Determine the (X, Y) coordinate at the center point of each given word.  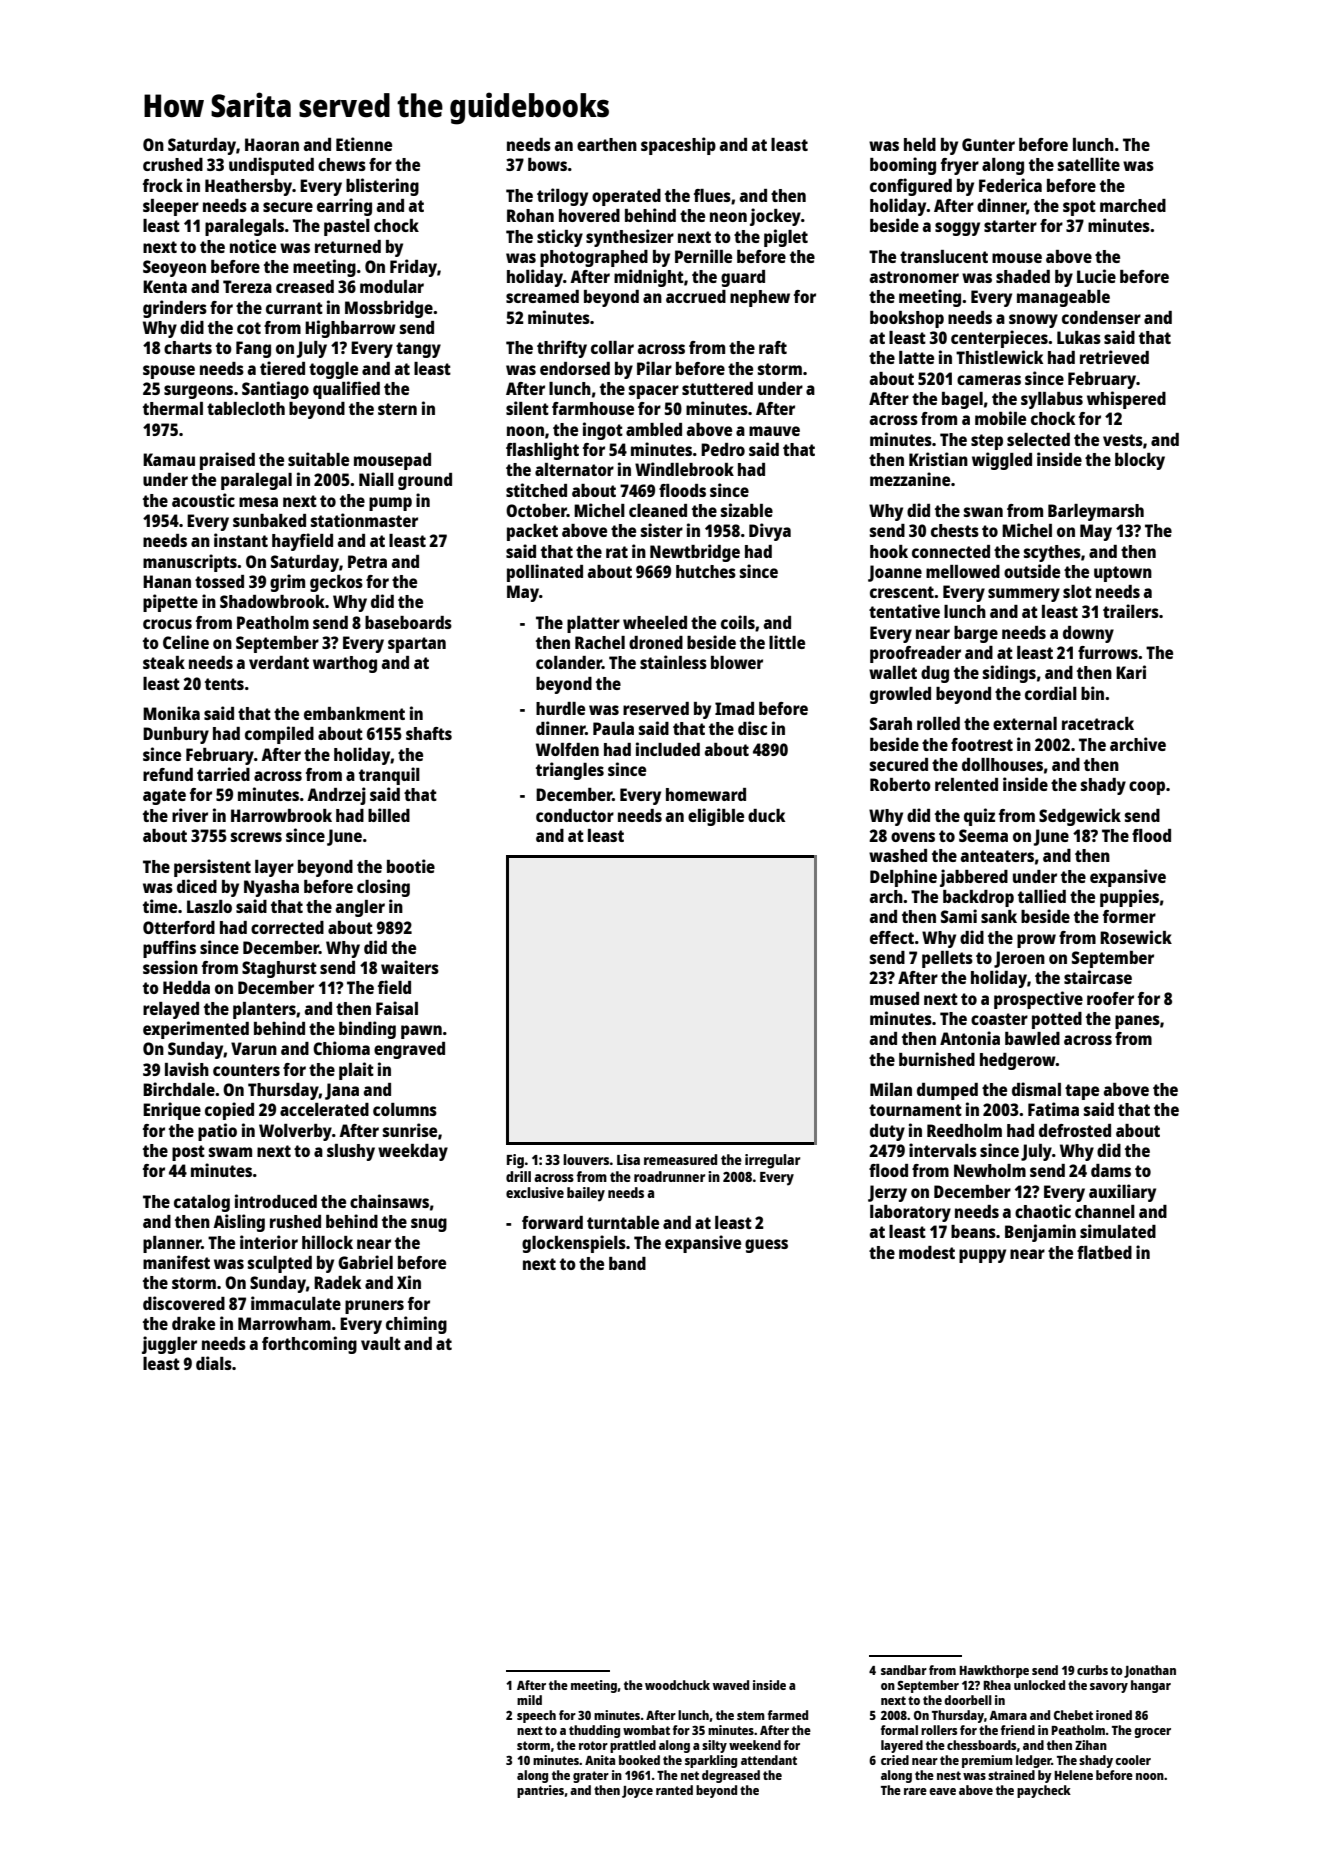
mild (529, 1700)
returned (348, 246)
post (188, 1153)
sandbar (904, 1670)
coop (1147, 788)
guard (743, 278)
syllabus (1052, 400)
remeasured (680, 1159)
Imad (734, 708)
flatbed (1104, 1252)
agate (164, 797)
